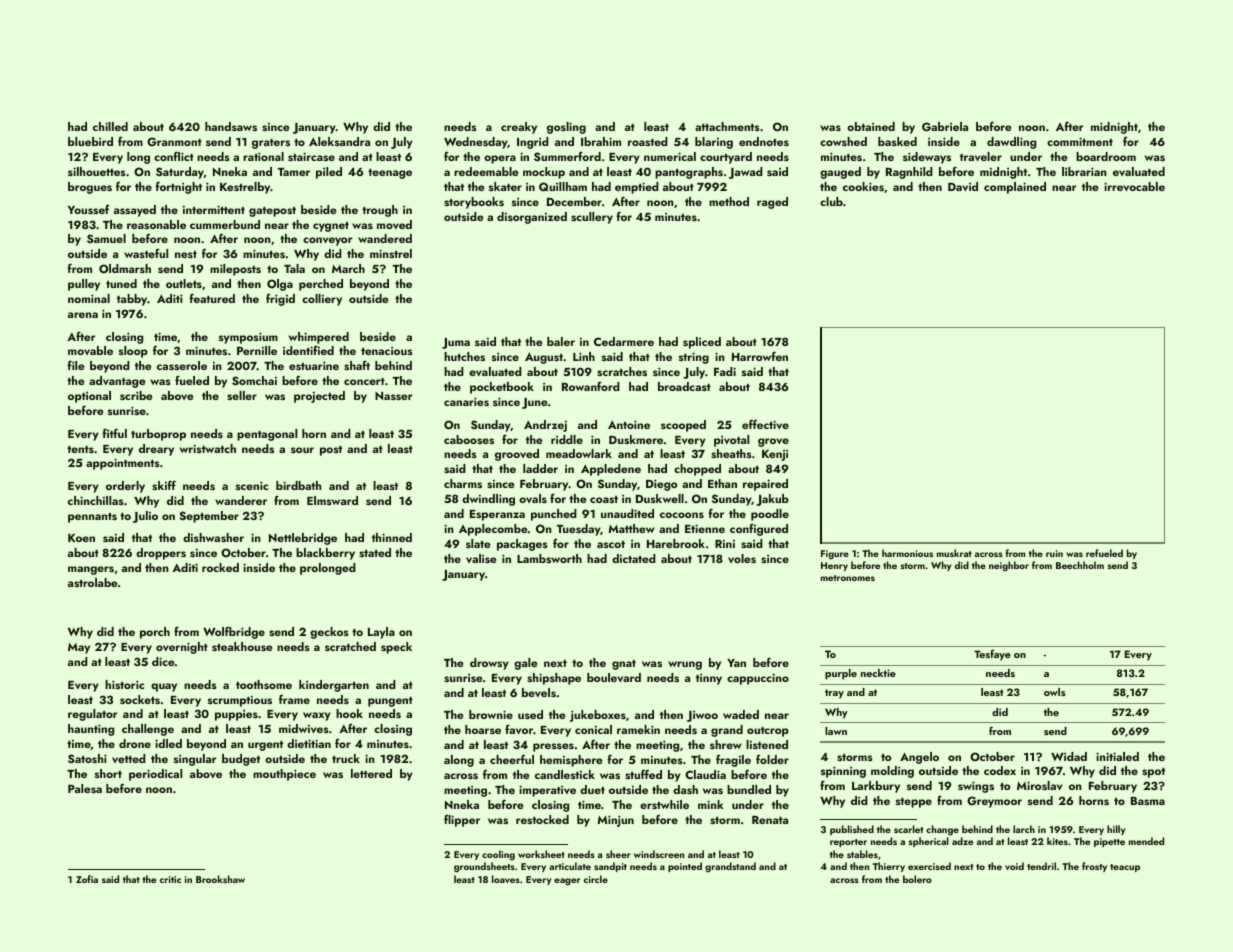 The height and width of the image is (952, 1233). What do you see at coordinates (242, 395) in the image?
I see `seller` at bounding box center [242, 395].
